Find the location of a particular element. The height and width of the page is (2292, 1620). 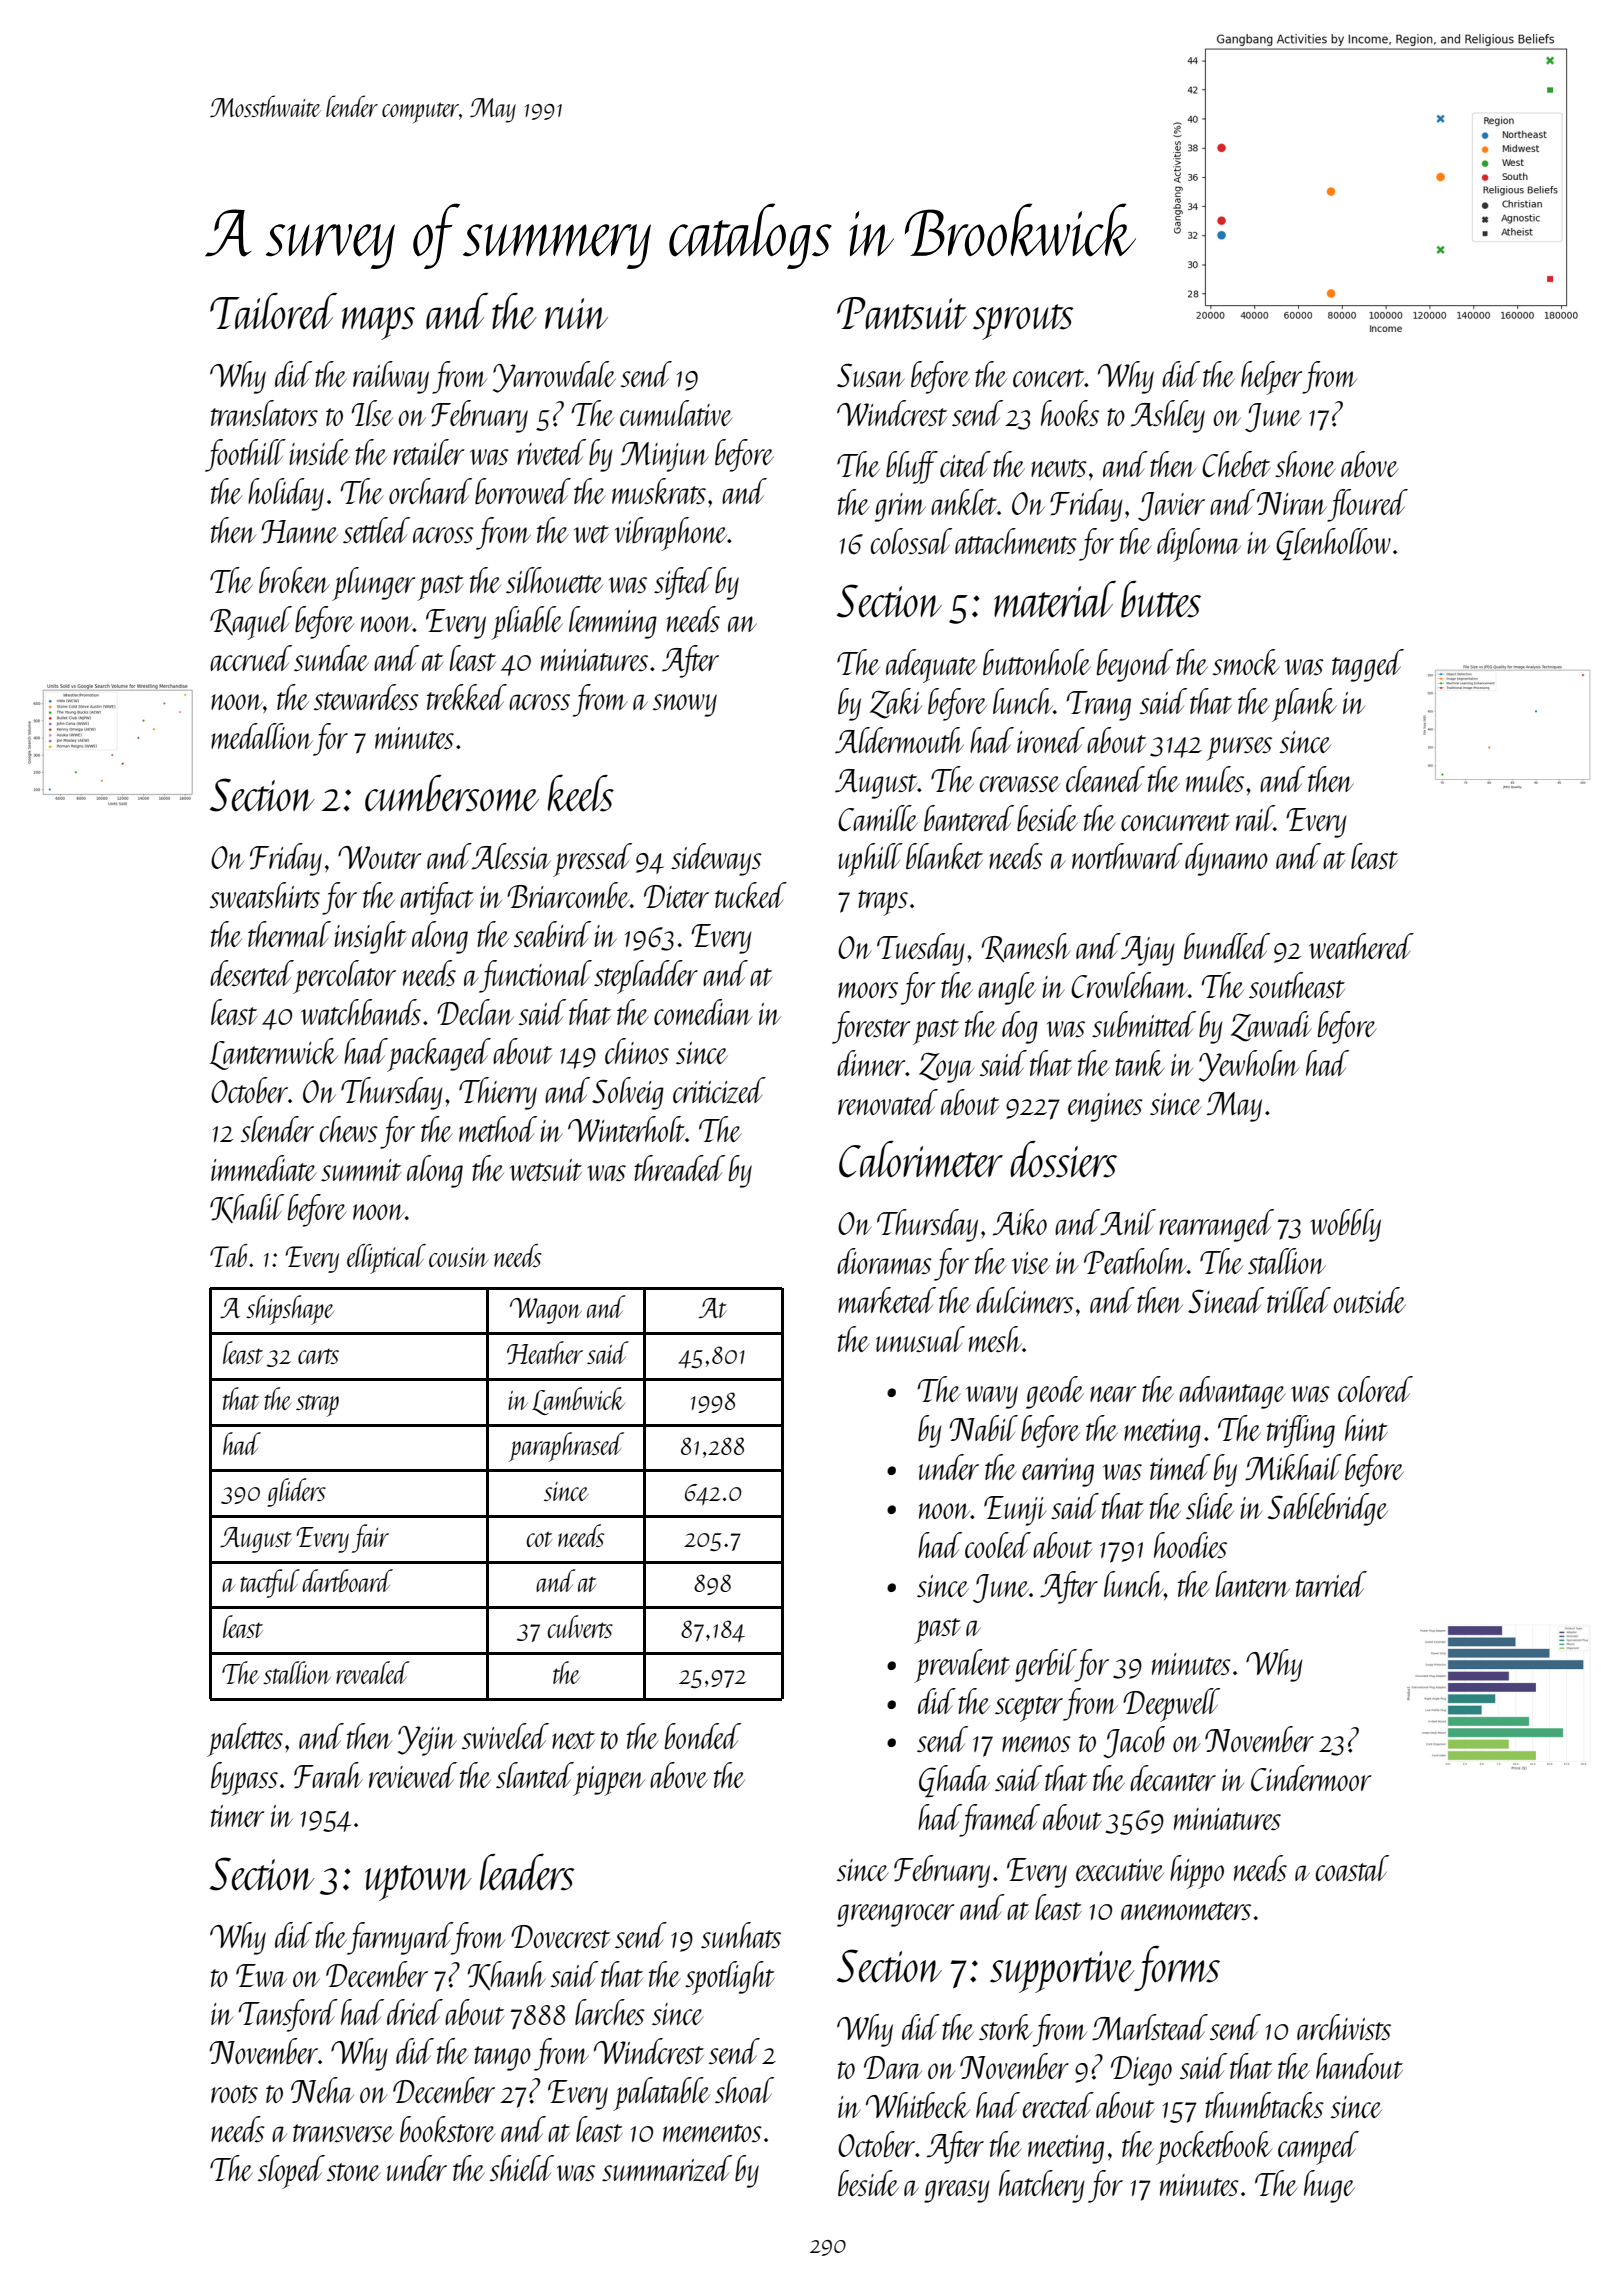

Whitbeck is located at coordinates (918, 2105).
